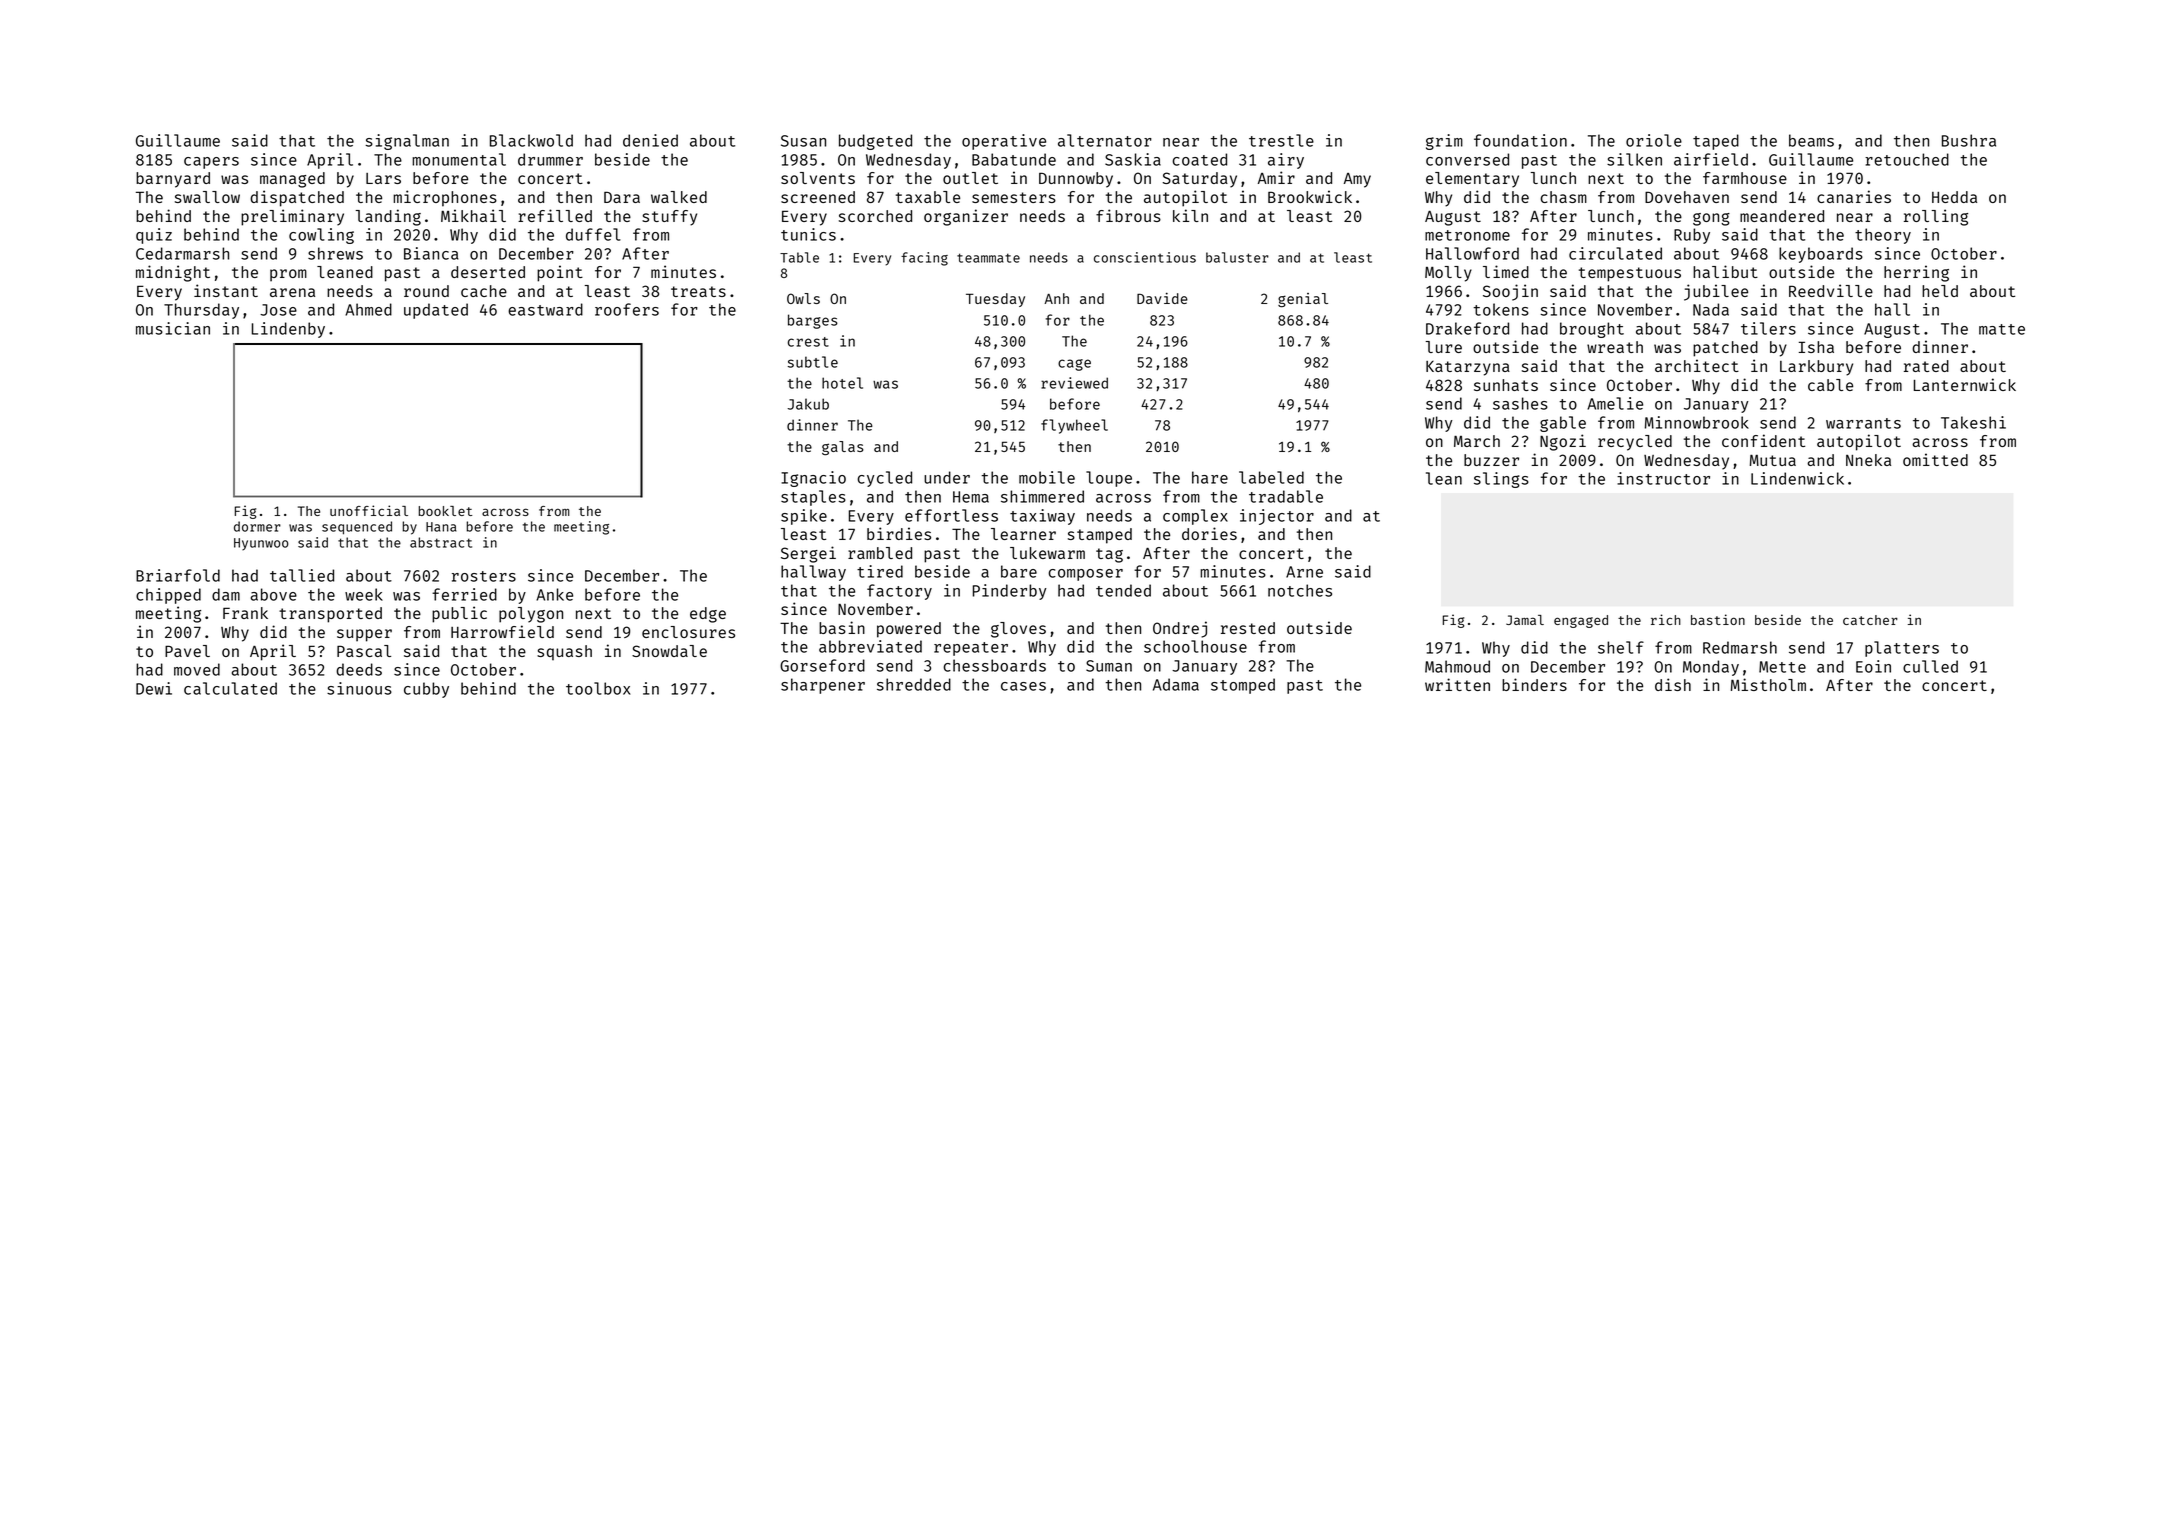 This document has width=2165, height=1531. Describe the element at coordinates (1074, 365) in the document. I see `cage` at that location.
